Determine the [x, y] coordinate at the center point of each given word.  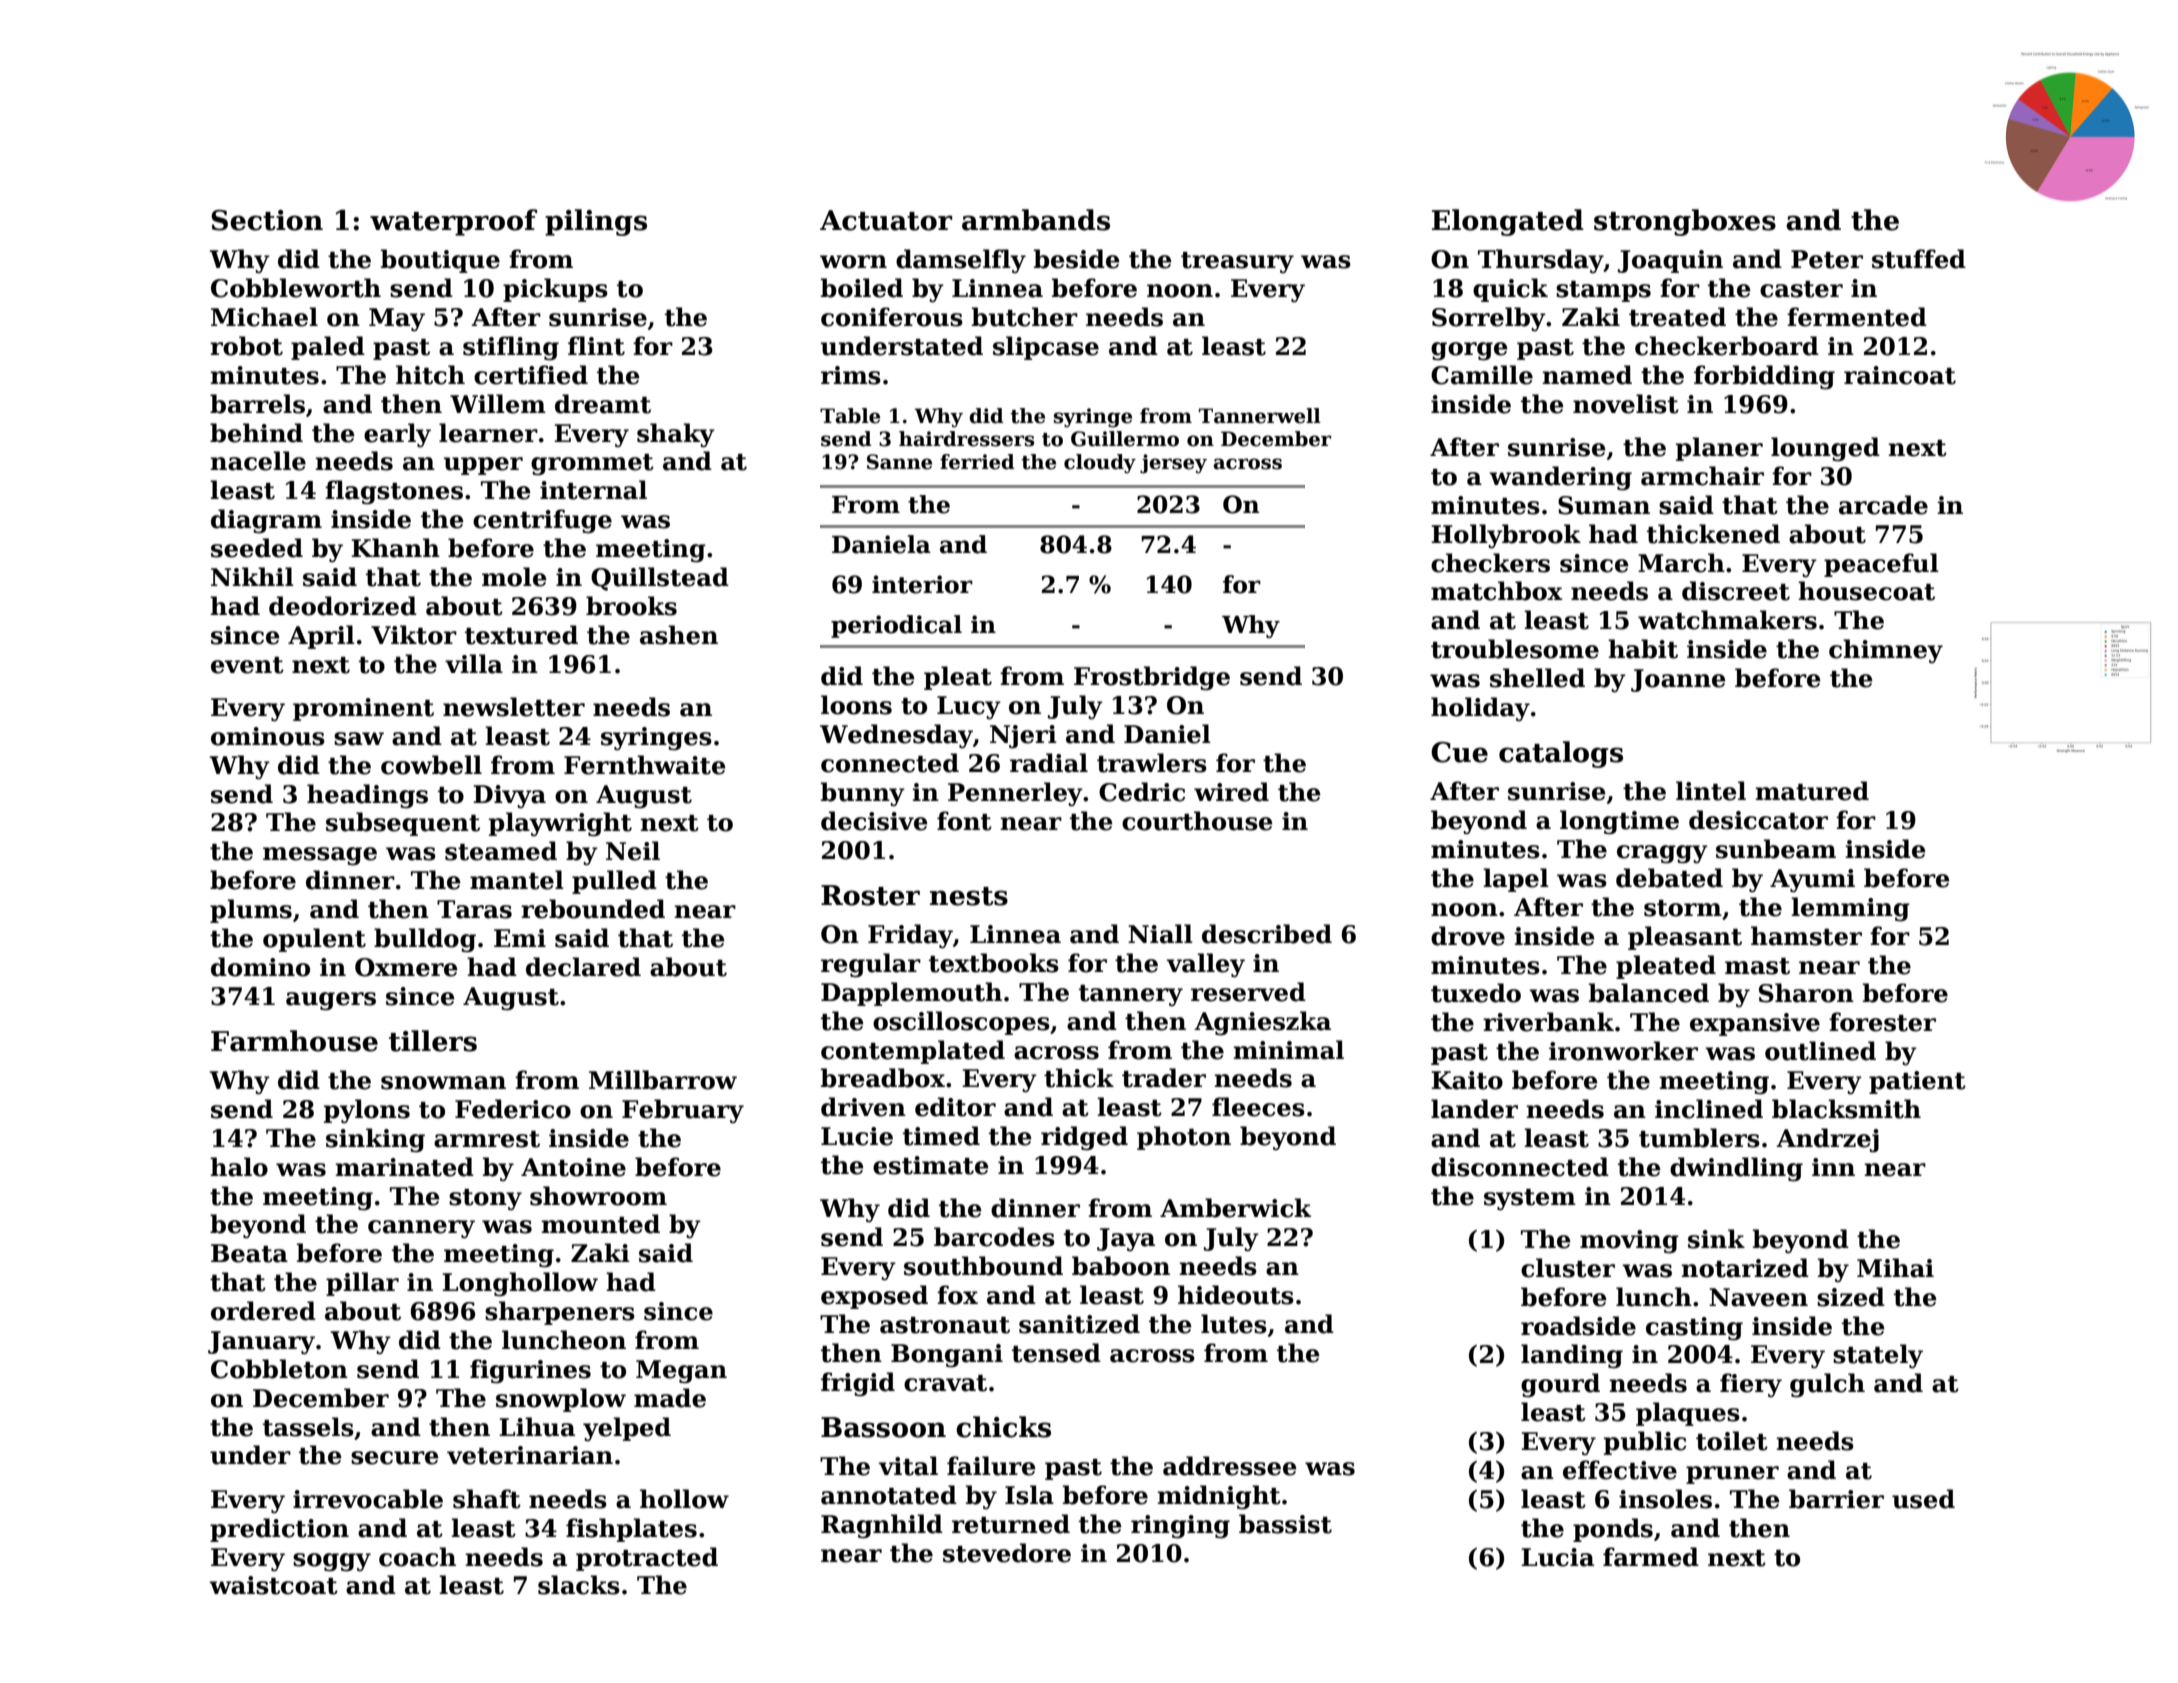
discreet [1736, 591]
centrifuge [542, 521]
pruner [1732, 1475]
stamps [1603, 291]
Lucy [969, 708]
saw [359, 739]
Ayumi [1812, 881]
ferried [977, 462]
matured [1812, 791]
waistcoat [273, 1585]
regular [871, 965]
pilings [596, 222]
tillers [433, 1041]
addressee [1230, 1466]
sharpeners [560, 1313]
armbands [1036, 220]
